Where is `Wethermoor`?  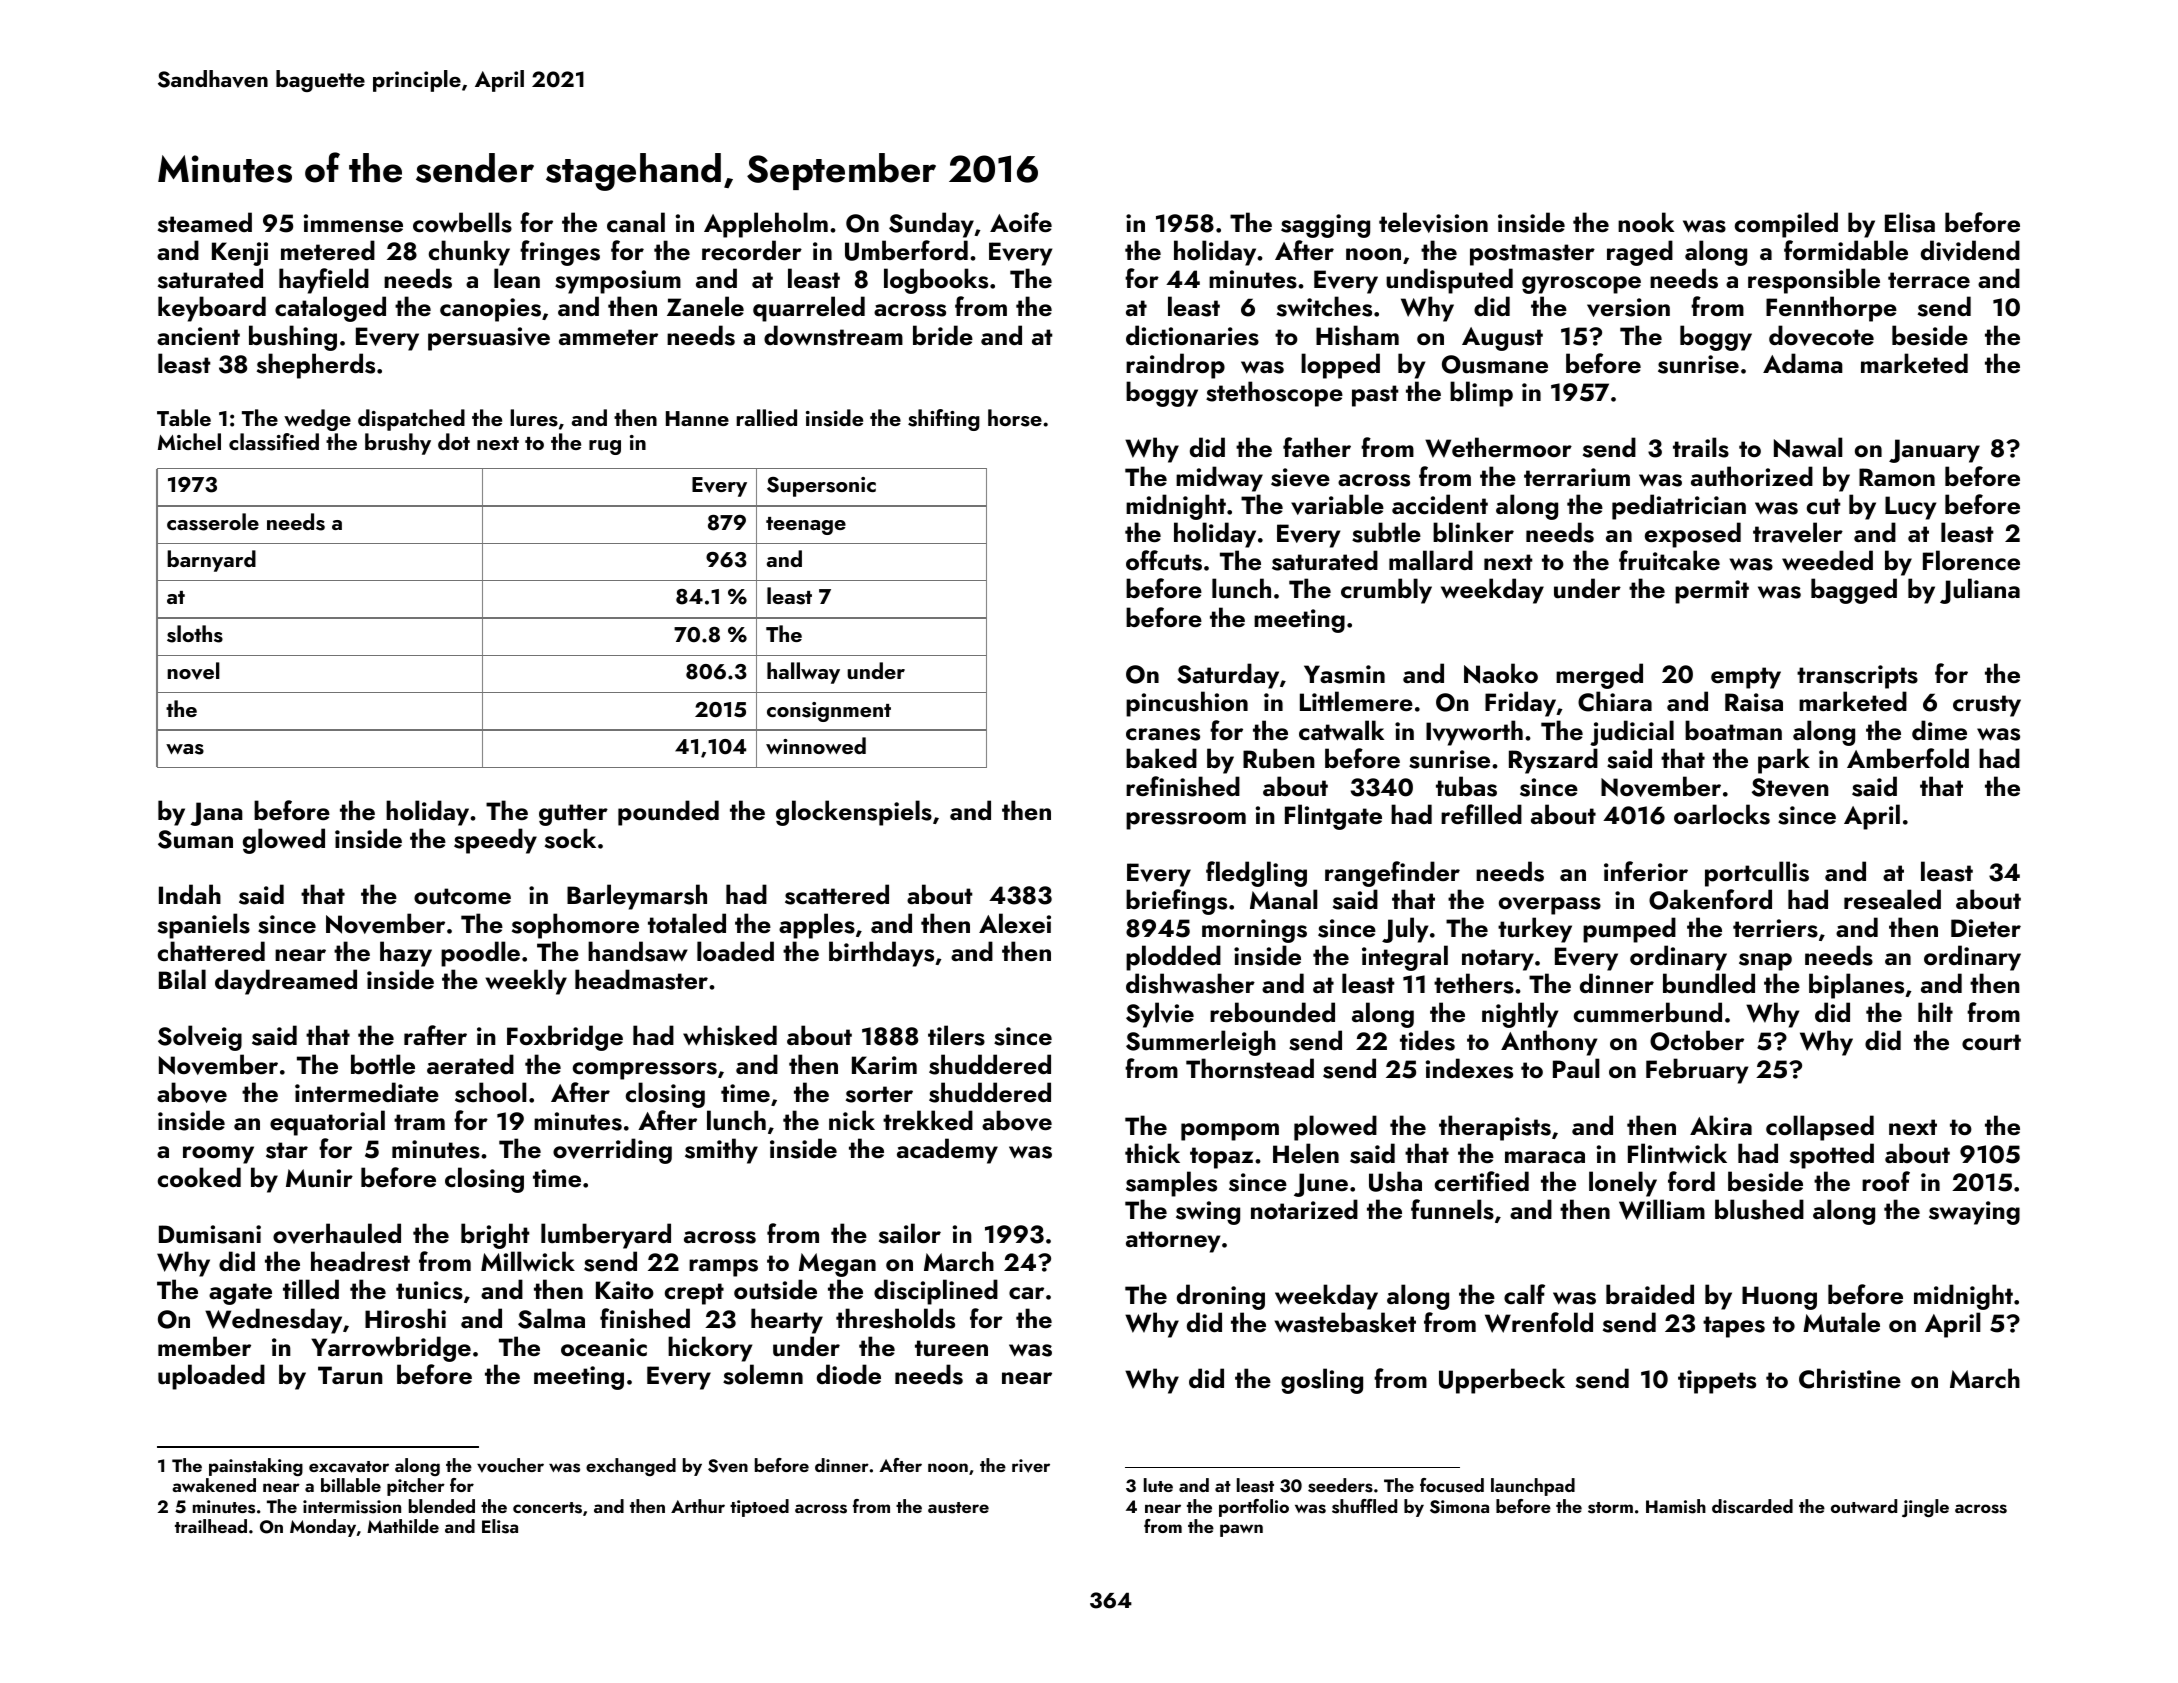
Wethermoor is located at coordinates (1498, 447).
